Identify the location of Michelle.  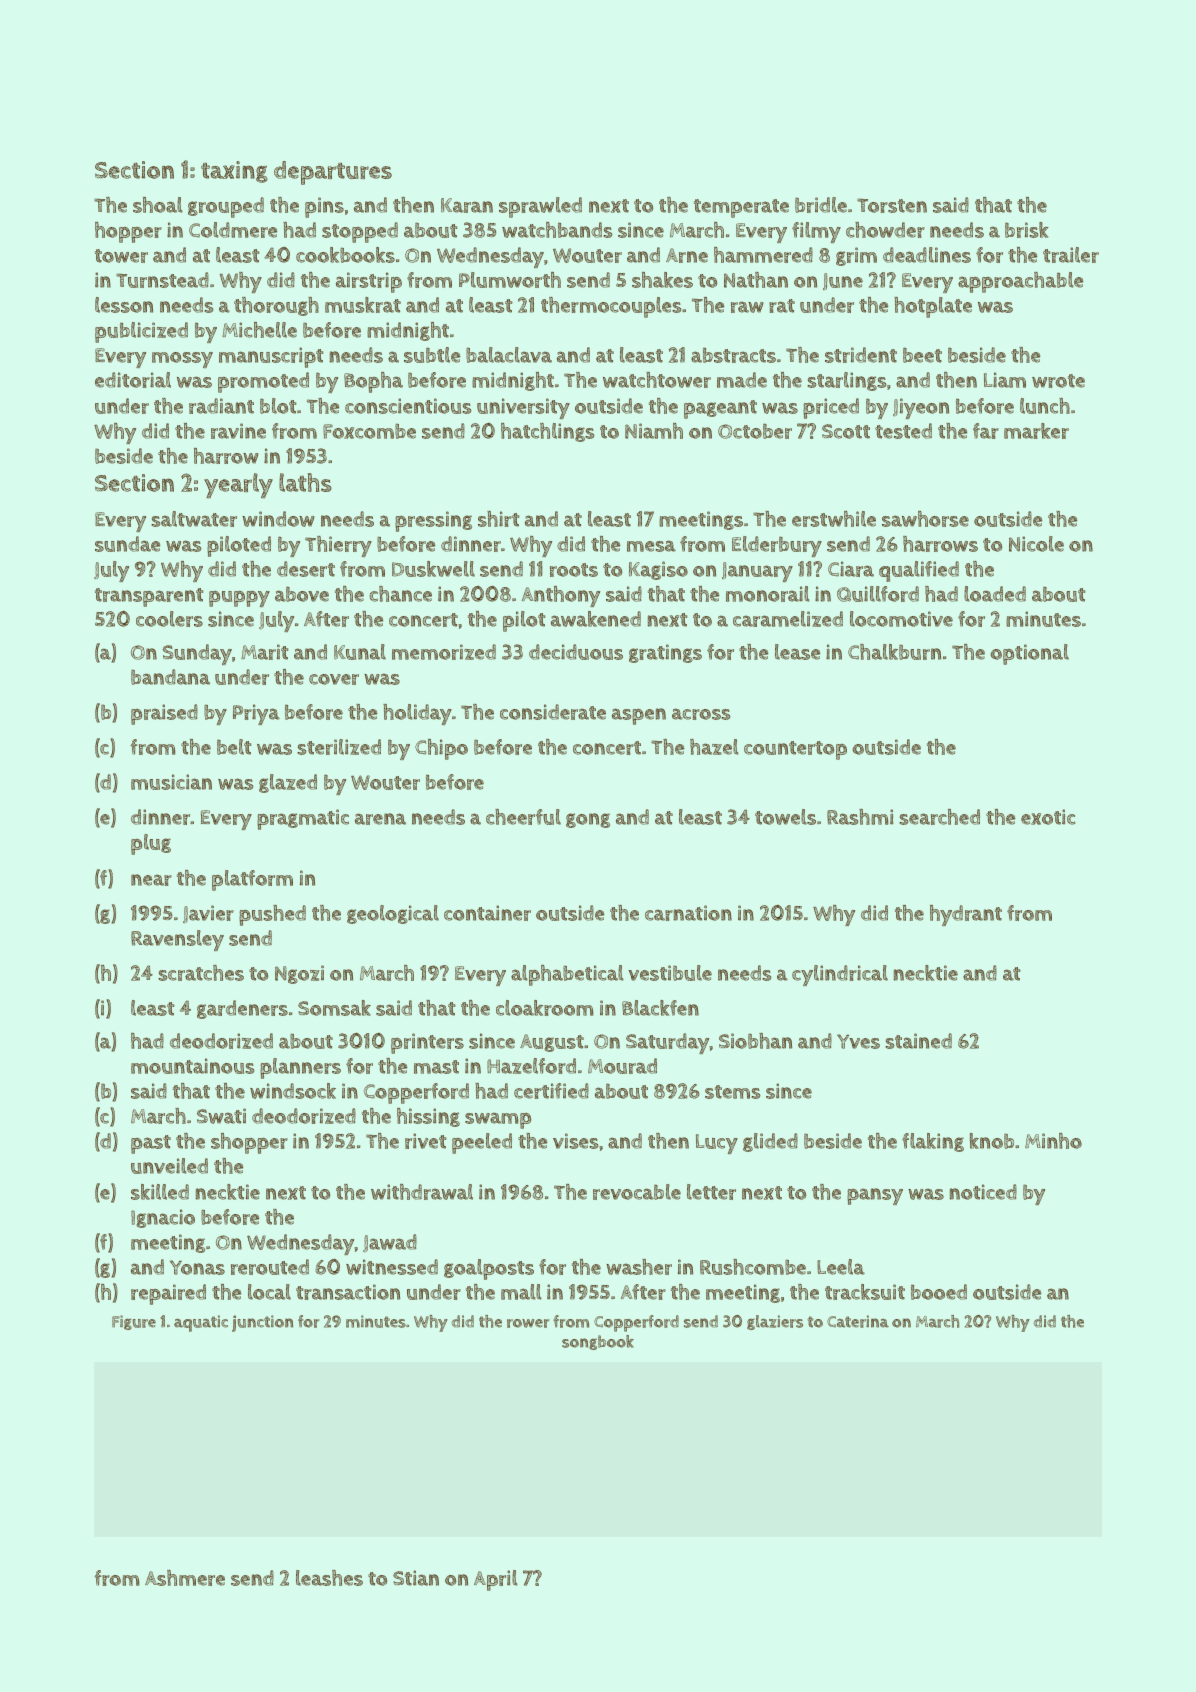
(259, 330).
